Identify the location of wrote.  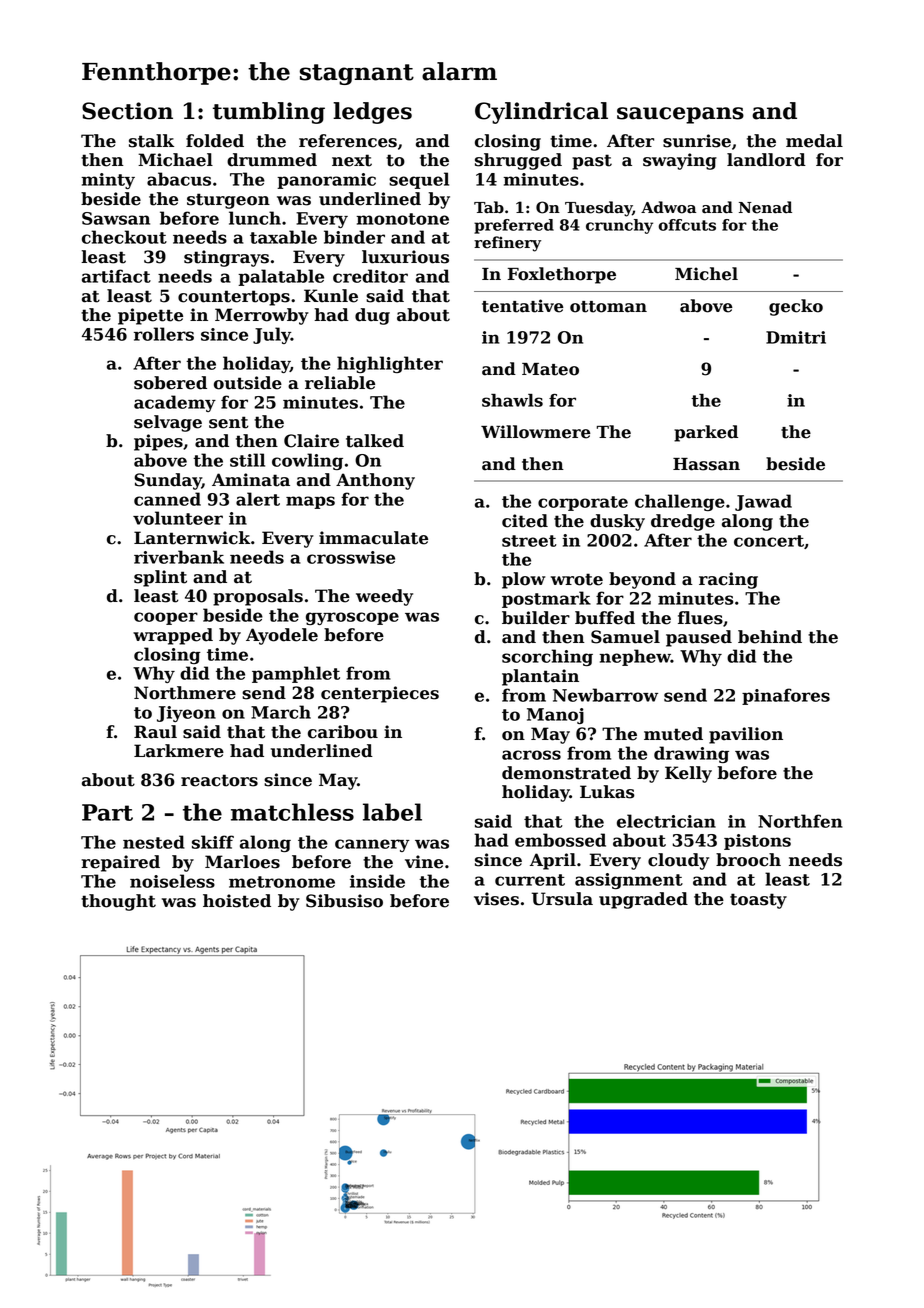
(577, 579).
